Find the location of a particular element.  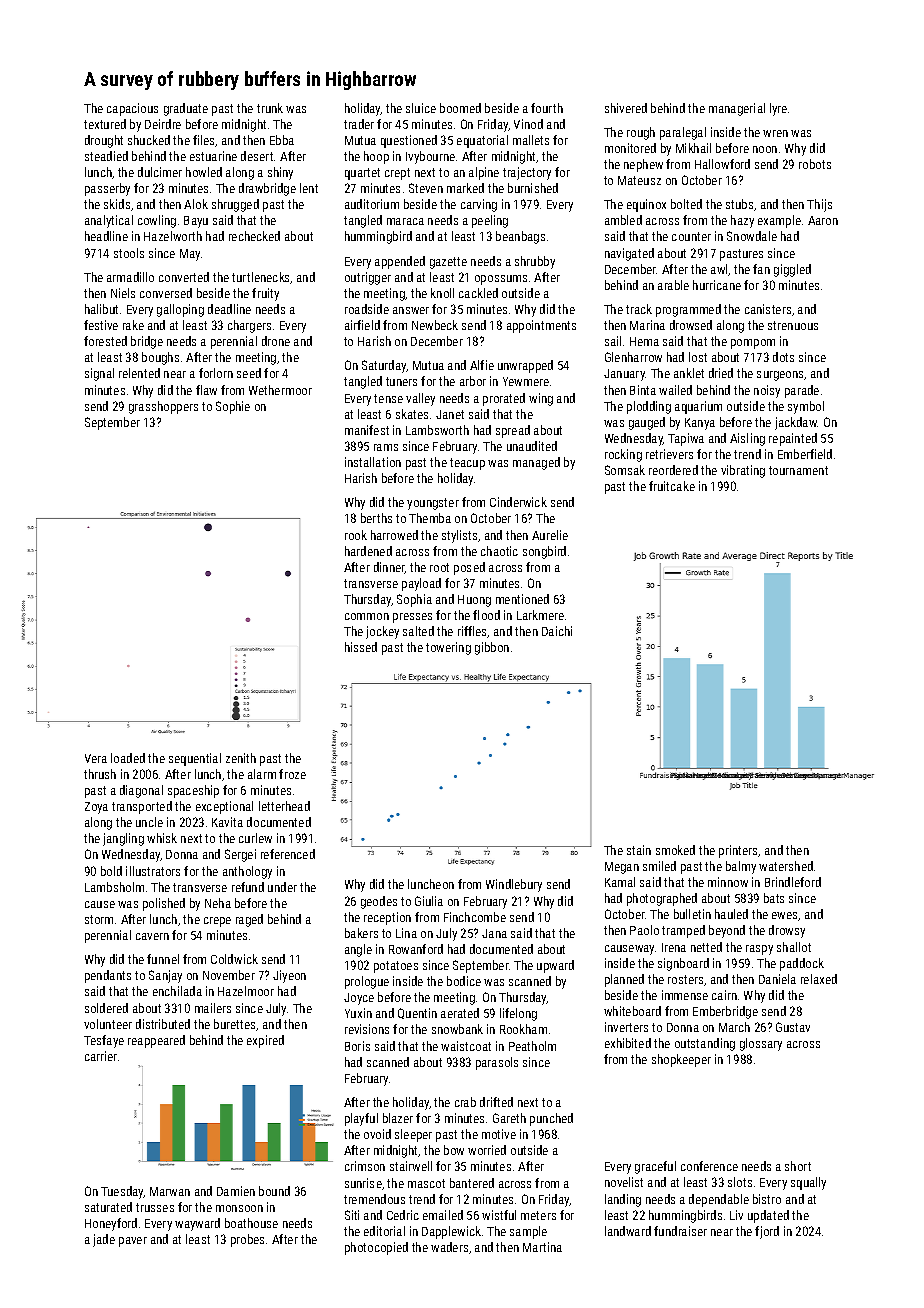

reappeared is located at coordinates (156, 1041).
